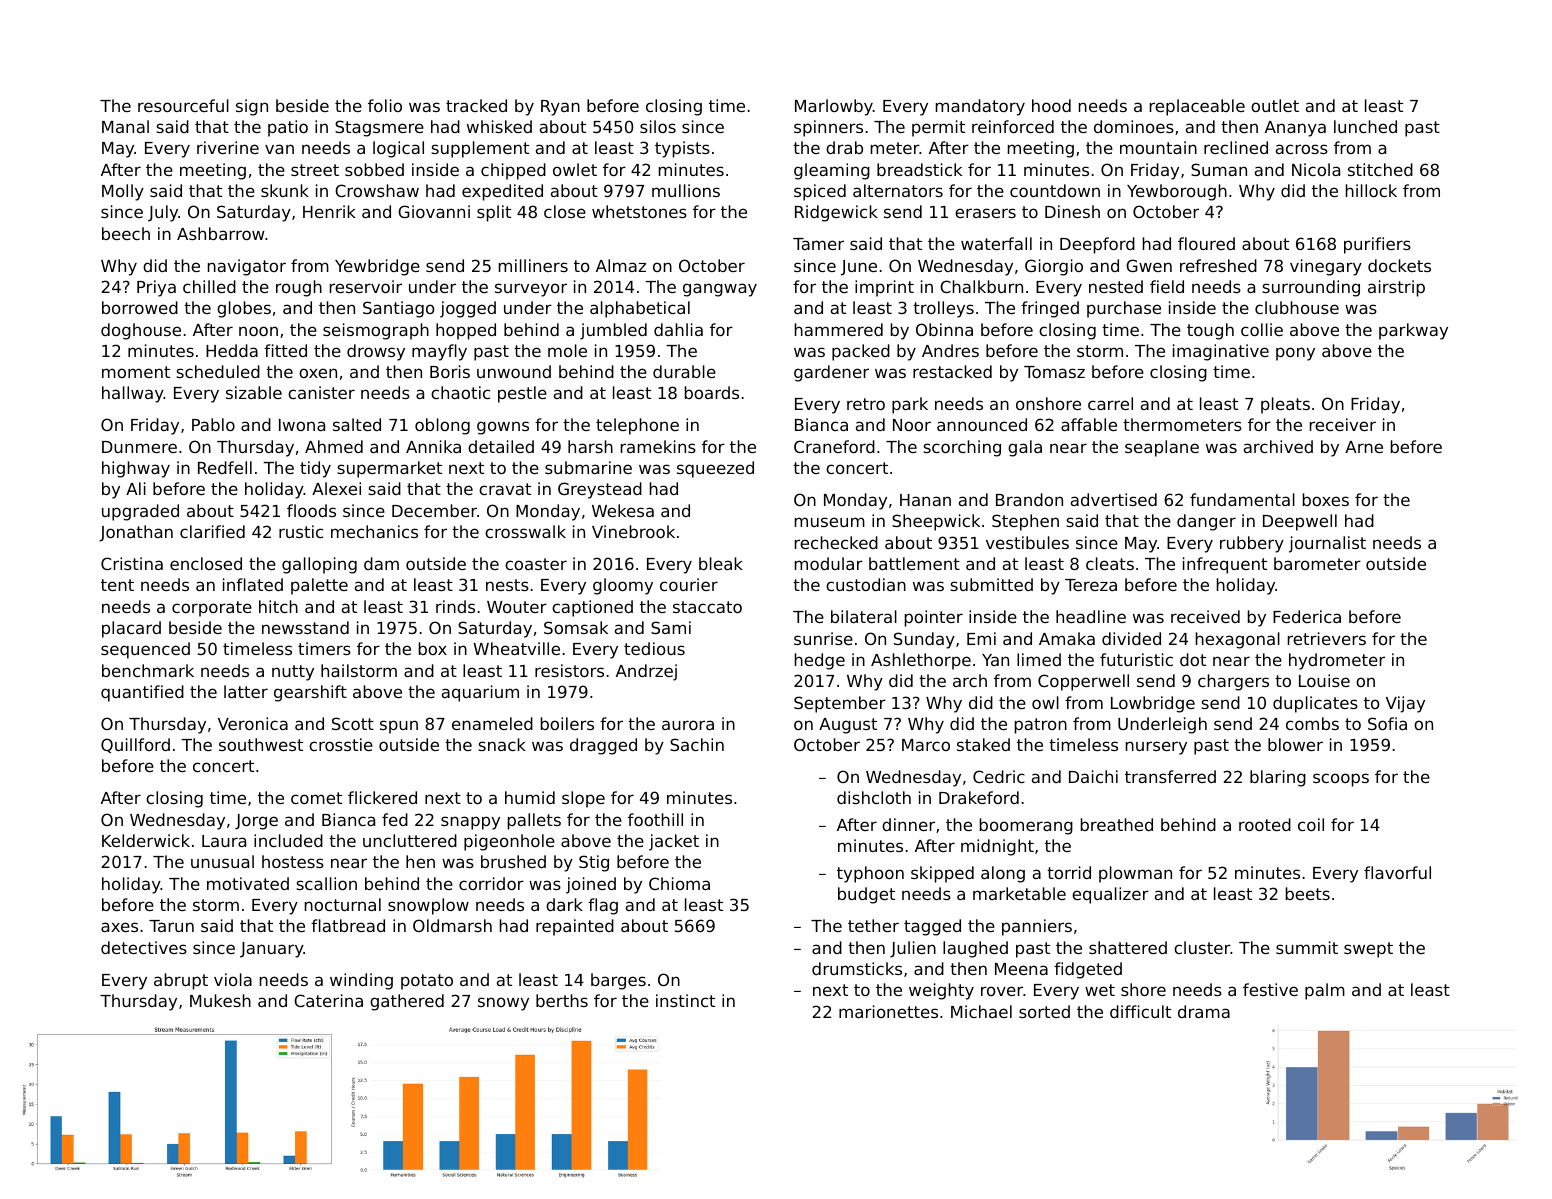 Image resolution: width=1552 pixels, height=1199 pixels. I want to click on rechecked, so click(836, 542).
